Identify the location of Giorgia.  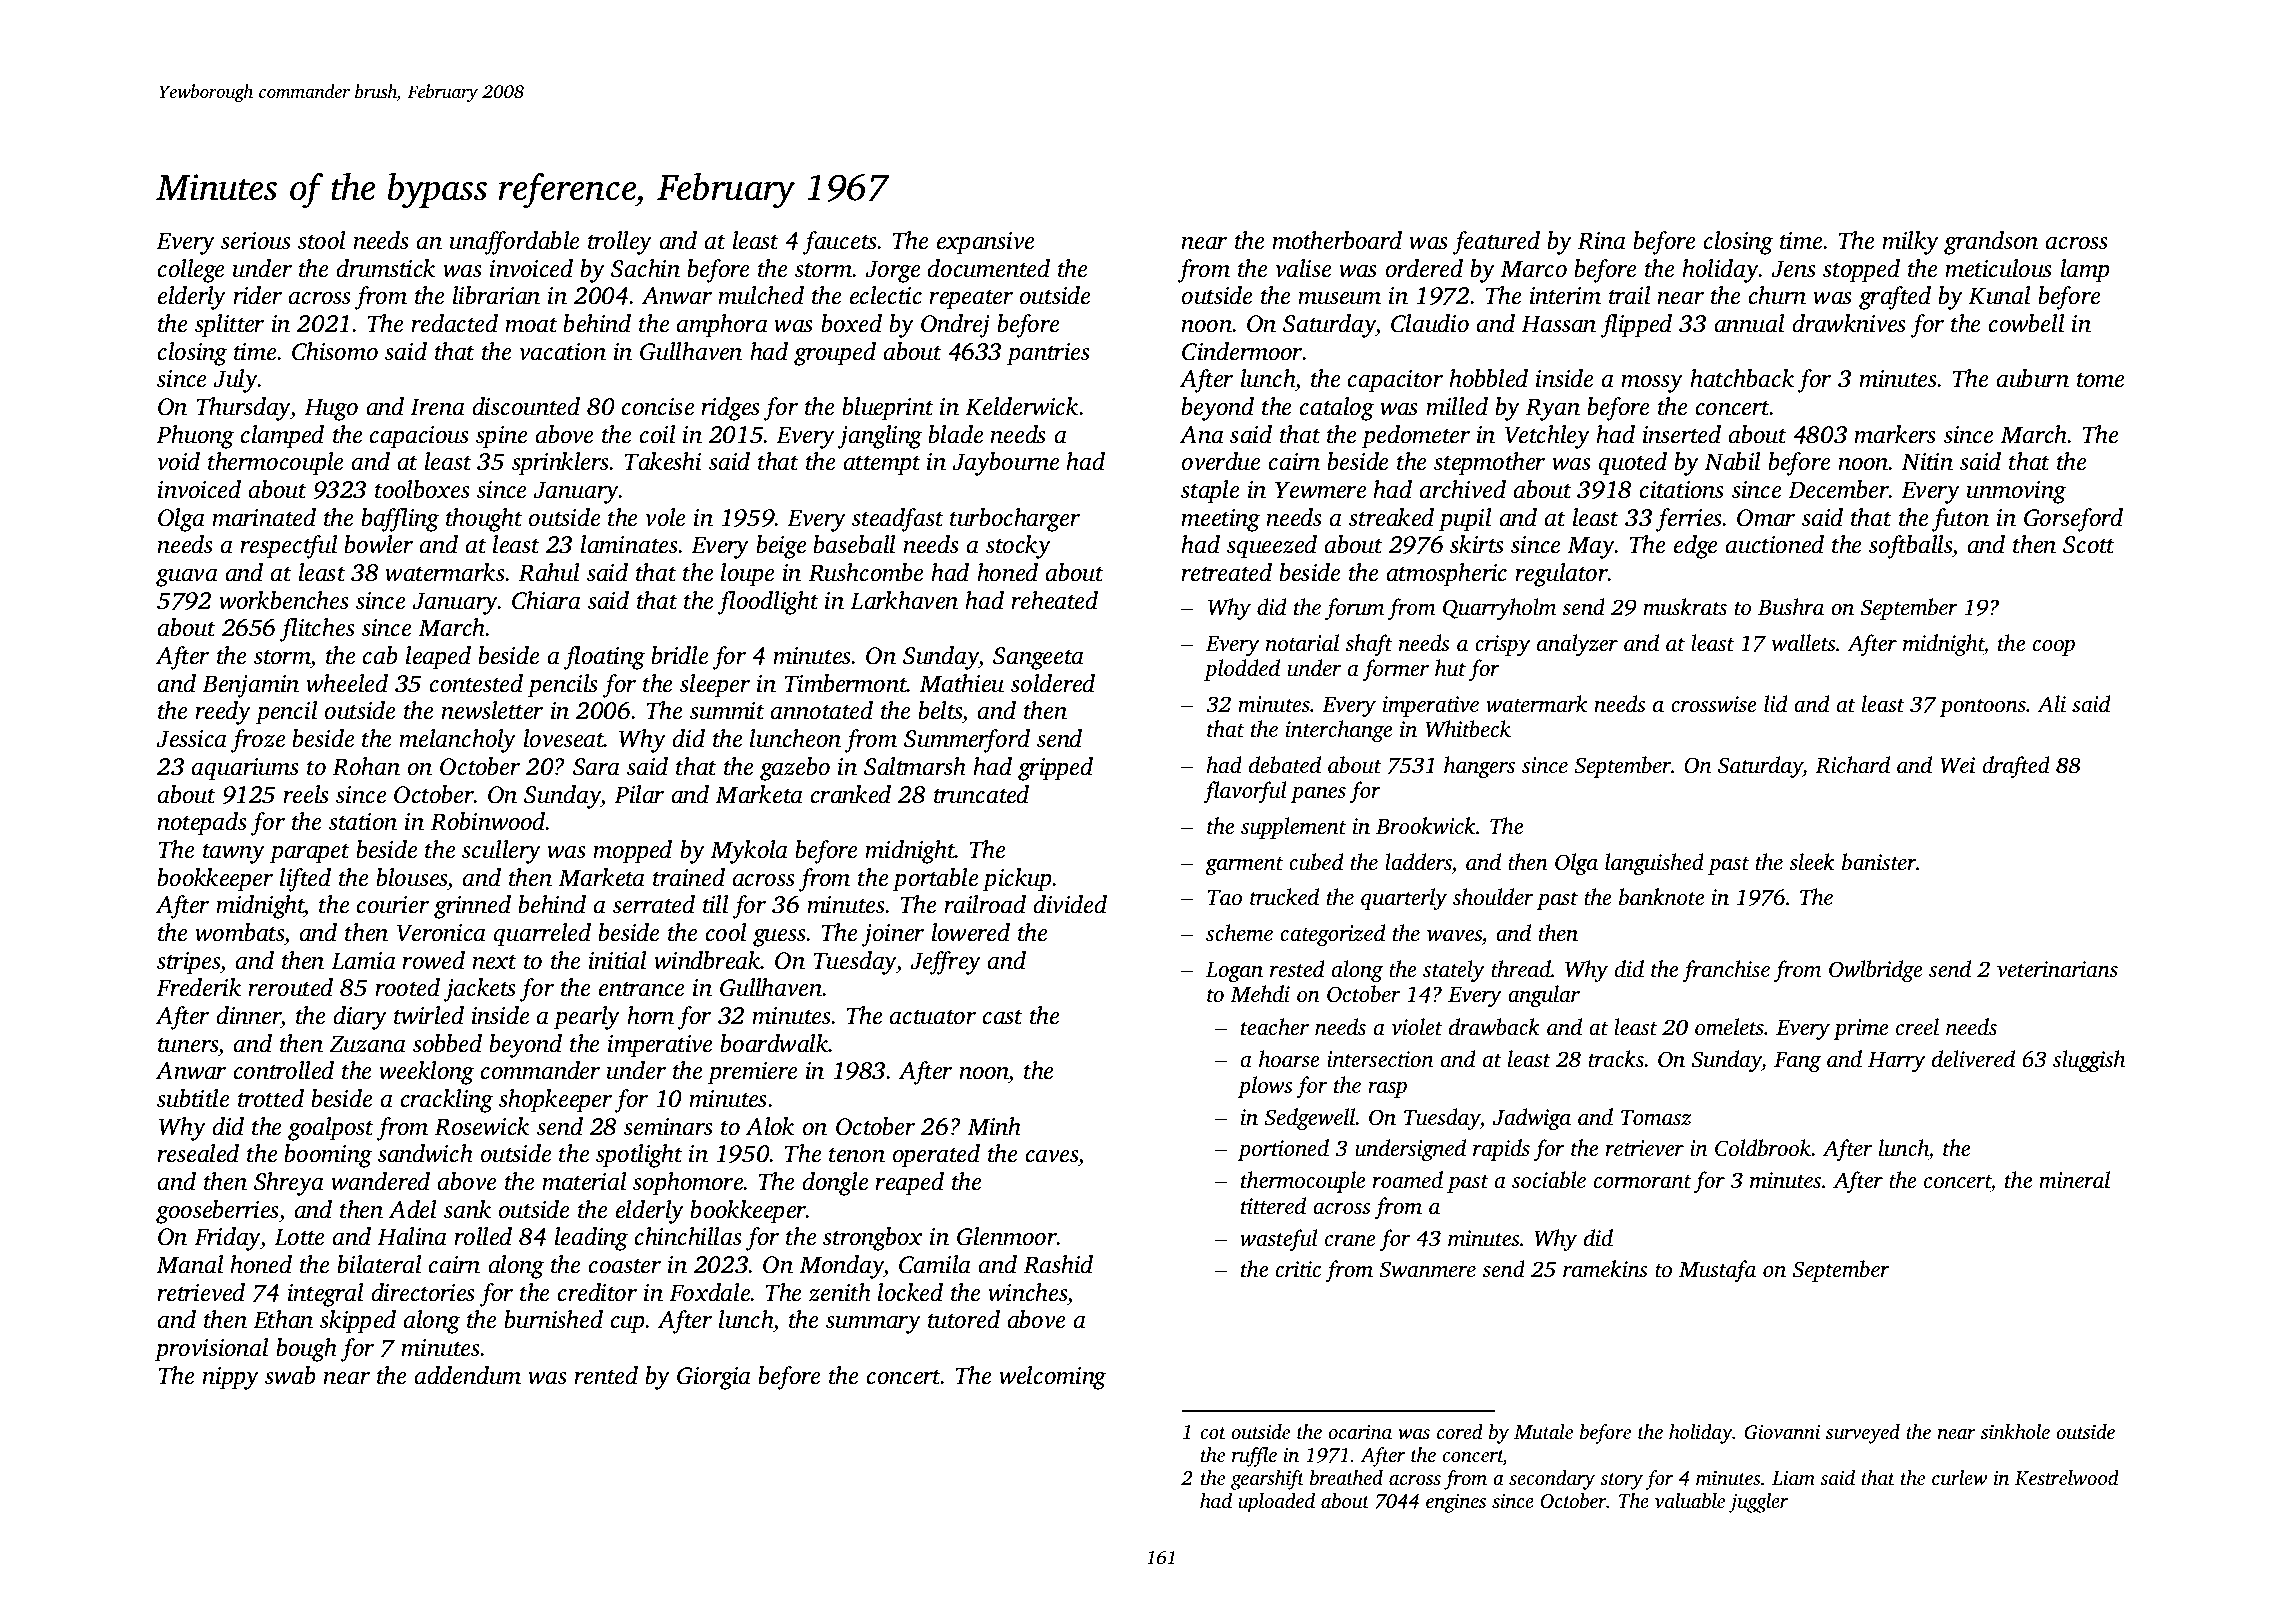
(714, 1378).
